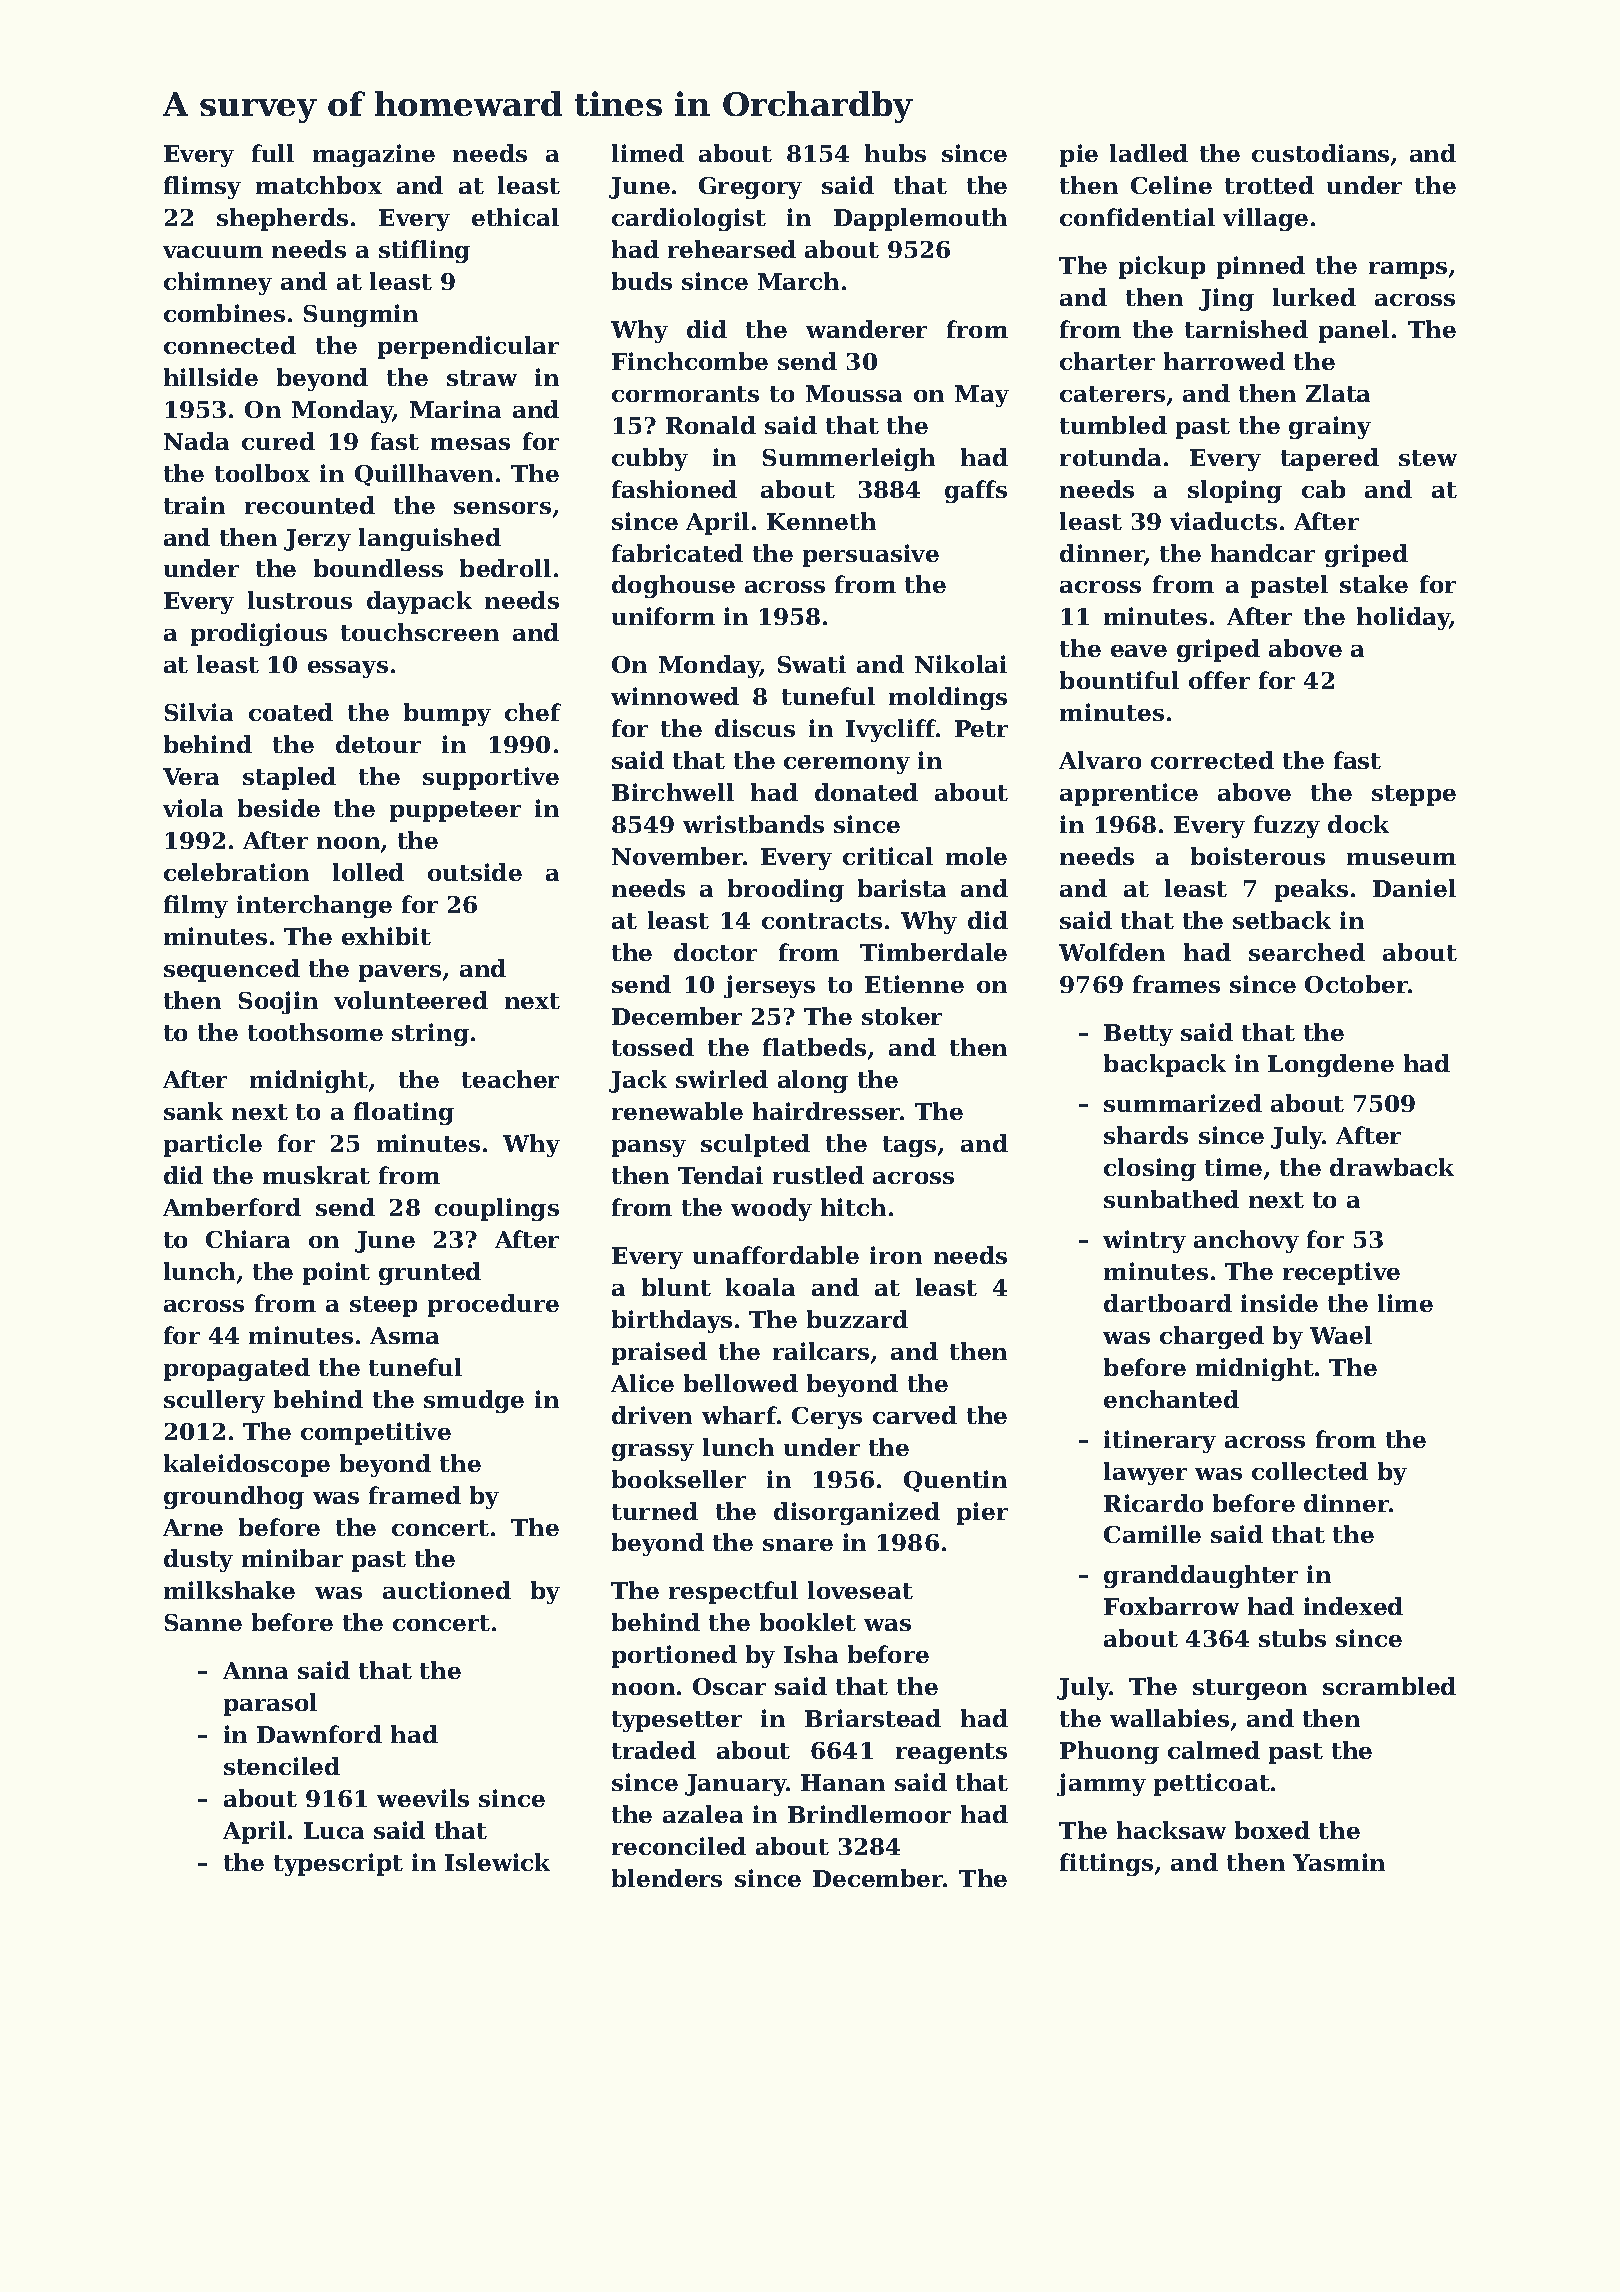 The width and height of the page is (1620, 2292). What do you see at coordinates (1320, 153) in the page?
I see `custodians` at bounding box center [1320, 153].
